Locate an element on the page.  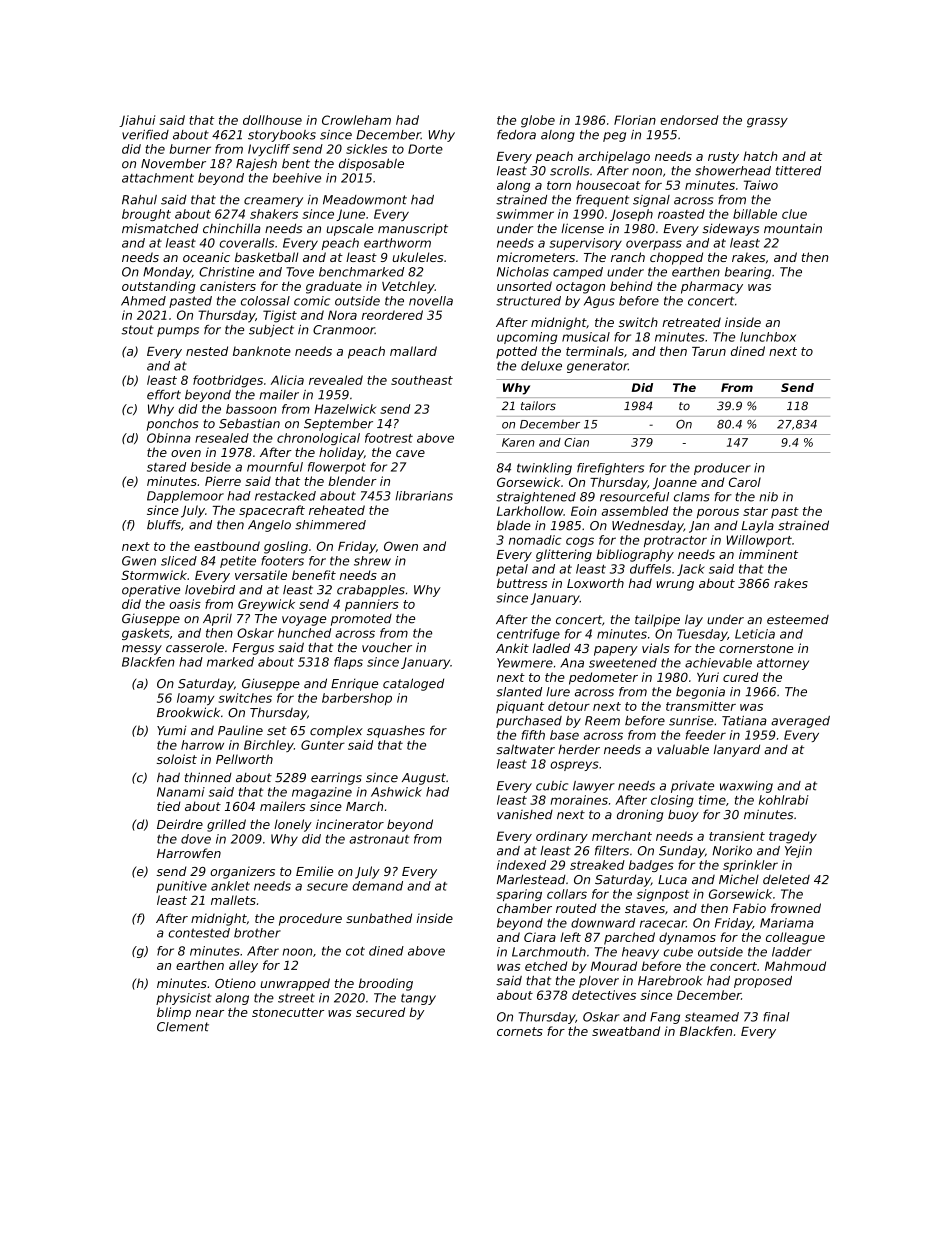
footrest is located at coordinates (389, 438).
